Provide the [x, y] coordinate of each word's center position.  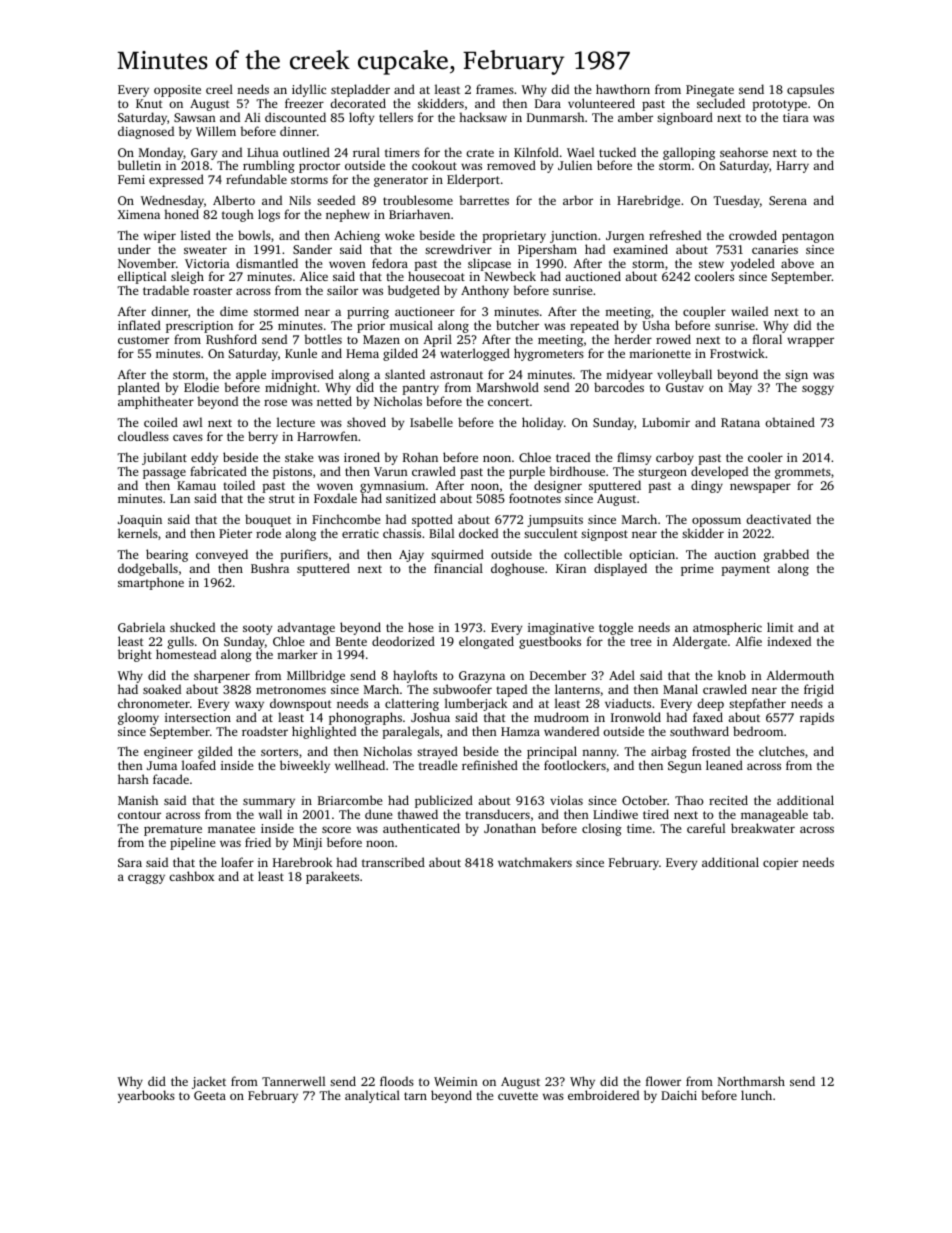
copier [780, 864]
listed [196, 235]
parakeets [332, 877]
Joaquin [140, 521]
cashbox [191, 876]
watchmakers [535, 862]
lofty [361, 118]
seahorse [744, 152]
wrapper [810, 342]
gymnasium [392, 487]
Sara [130, 862]
